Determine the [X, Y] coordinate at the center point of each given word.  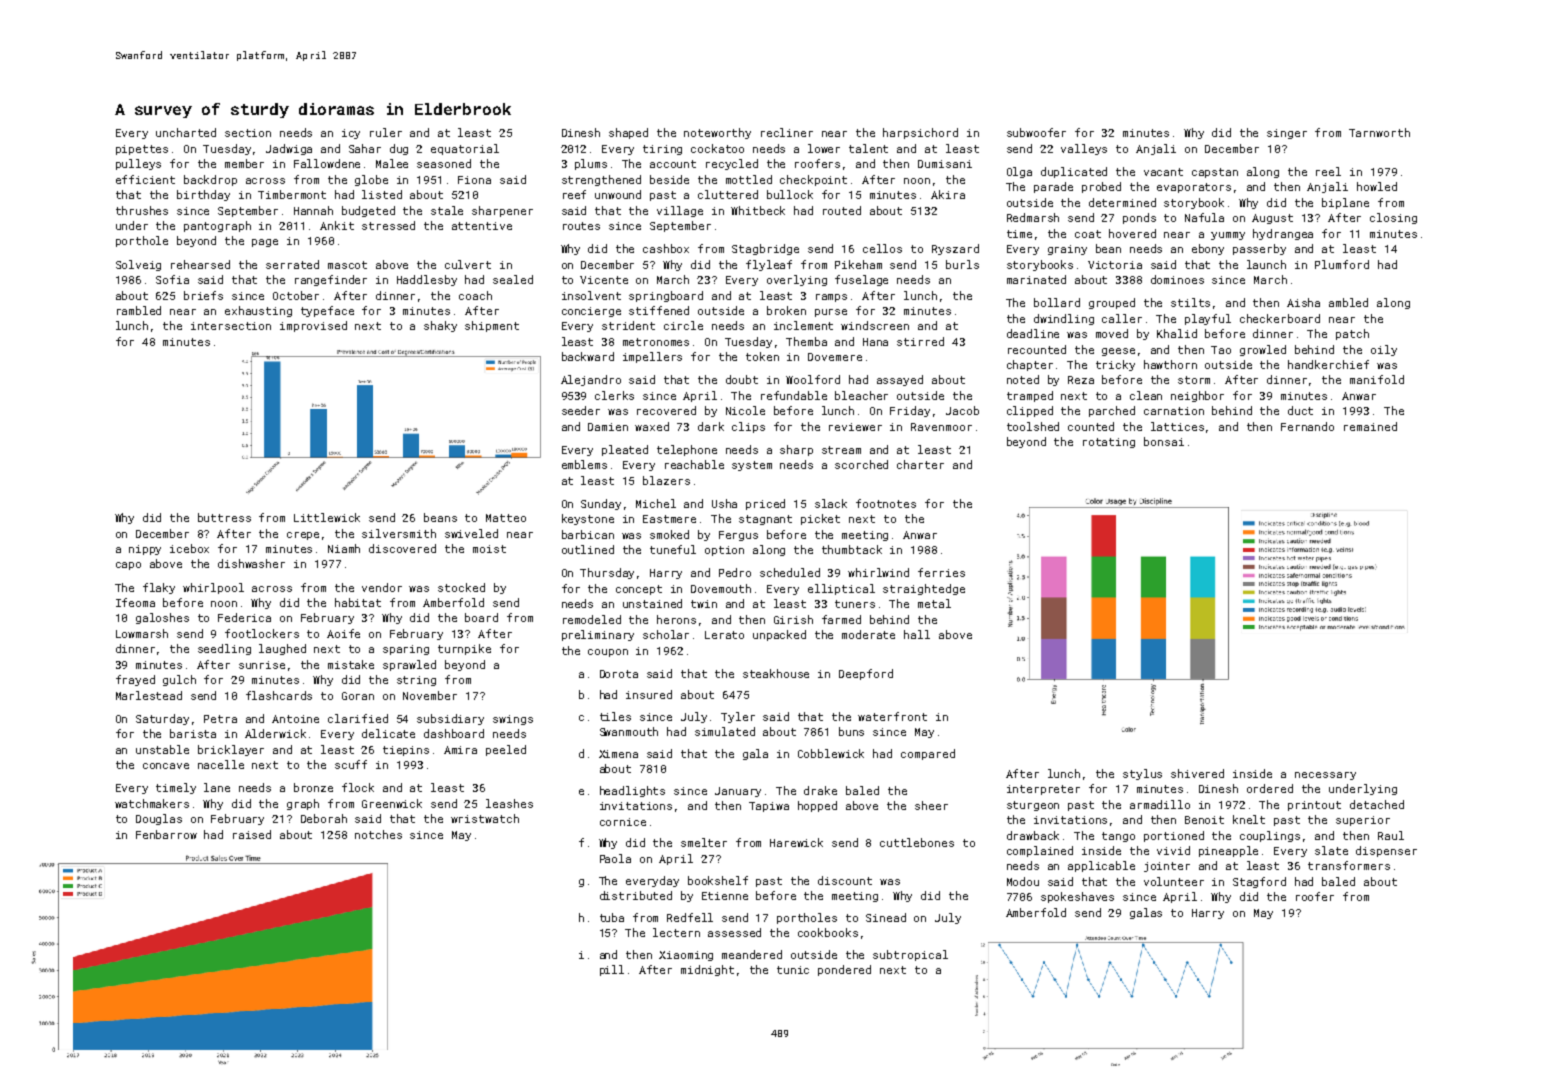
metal [934, 603]
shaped [628, 133]
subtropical [910, 955]
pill [612, 970]
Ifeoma [135, 602]
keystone [588, 519]
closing [1393, 218]
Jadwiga [289, 149]
